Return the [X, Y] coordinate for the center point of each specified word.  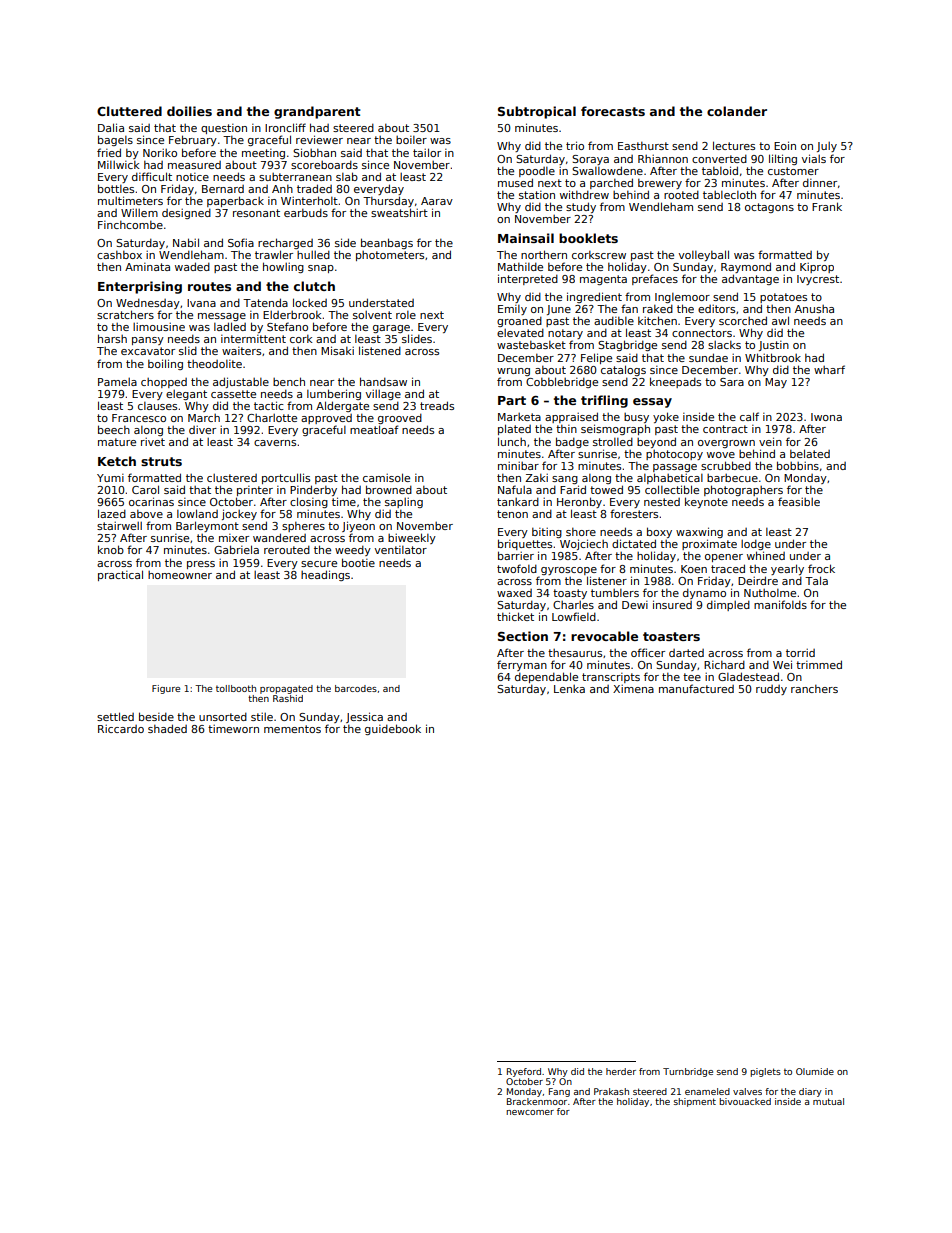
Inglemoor [682, 298]
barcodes [356, 688]
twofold [517, 568]
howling [283, 267]
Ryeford [524, 1072]
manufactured [696, 688]
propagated [286, 689]
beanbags [387, 243]
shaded [167, 728]
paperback [235, 201]
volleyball [704, 255]
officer [648, 652]
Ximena [633, 689]
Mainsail [526, 238]
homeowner [180, 575]
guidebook [393, 729]
